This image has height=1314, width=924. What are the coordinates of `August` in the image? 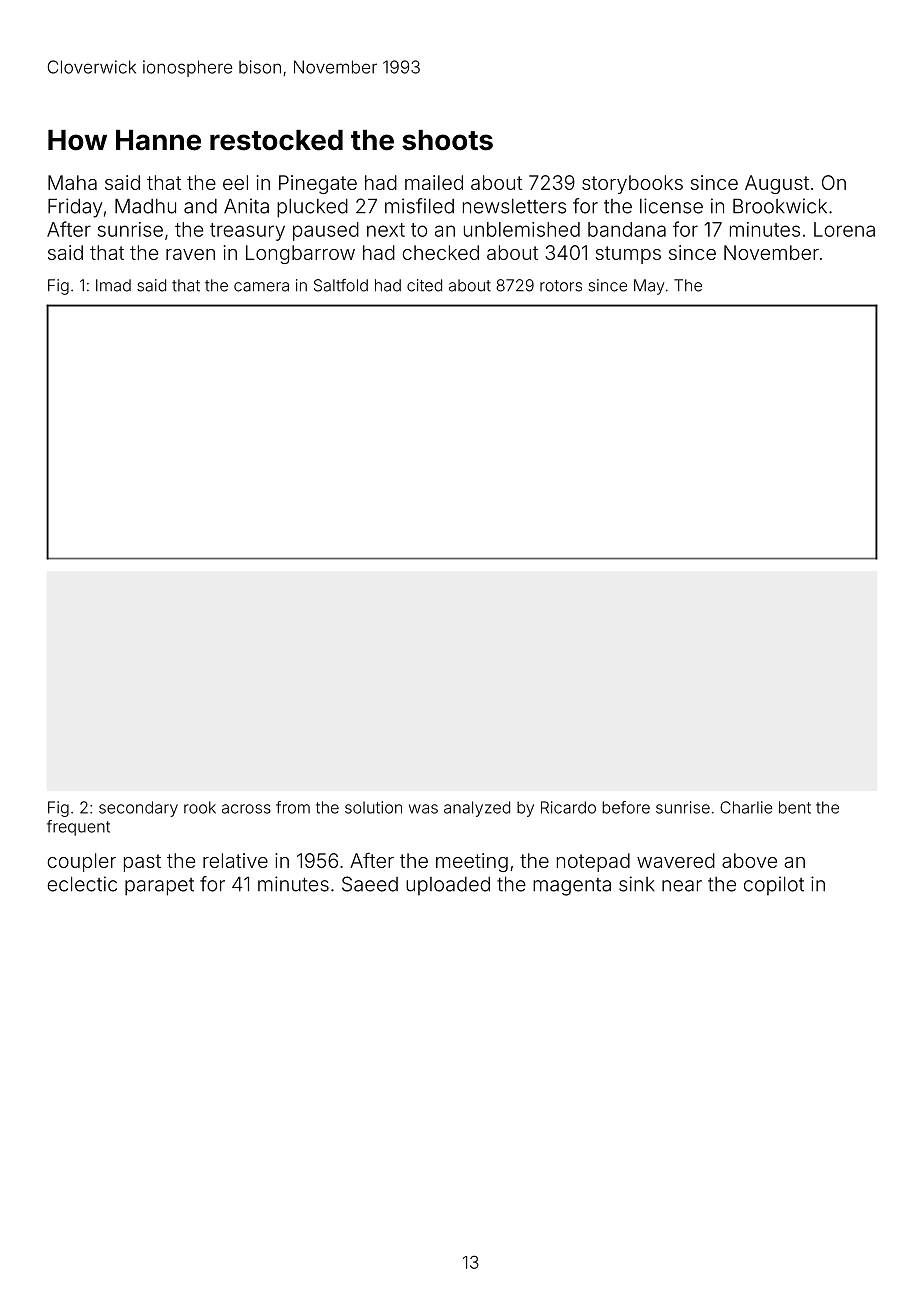 It's located at (777, 184).
